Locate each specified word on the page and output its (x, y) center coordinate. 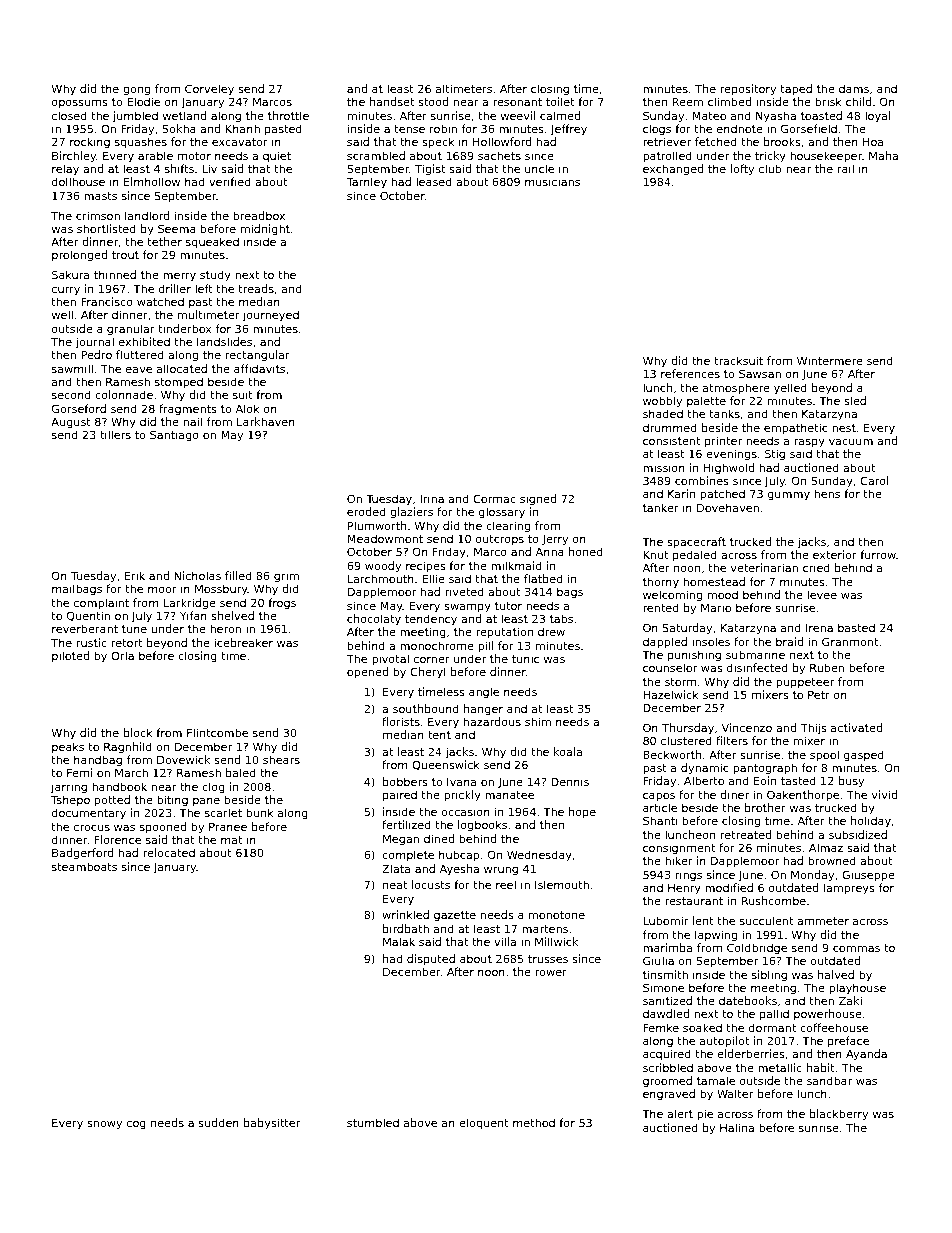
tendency (431, 620)
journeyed (271, 316)
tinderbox (184, 328)
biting (172, 801)
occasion (465, 811)
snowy (104, 1125)
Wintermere (830, 360)
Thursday (688, 729)
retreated (746, 834)
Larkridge (190, 604)
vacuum (851, 441)
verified (230, 181)
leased (434, 181)
